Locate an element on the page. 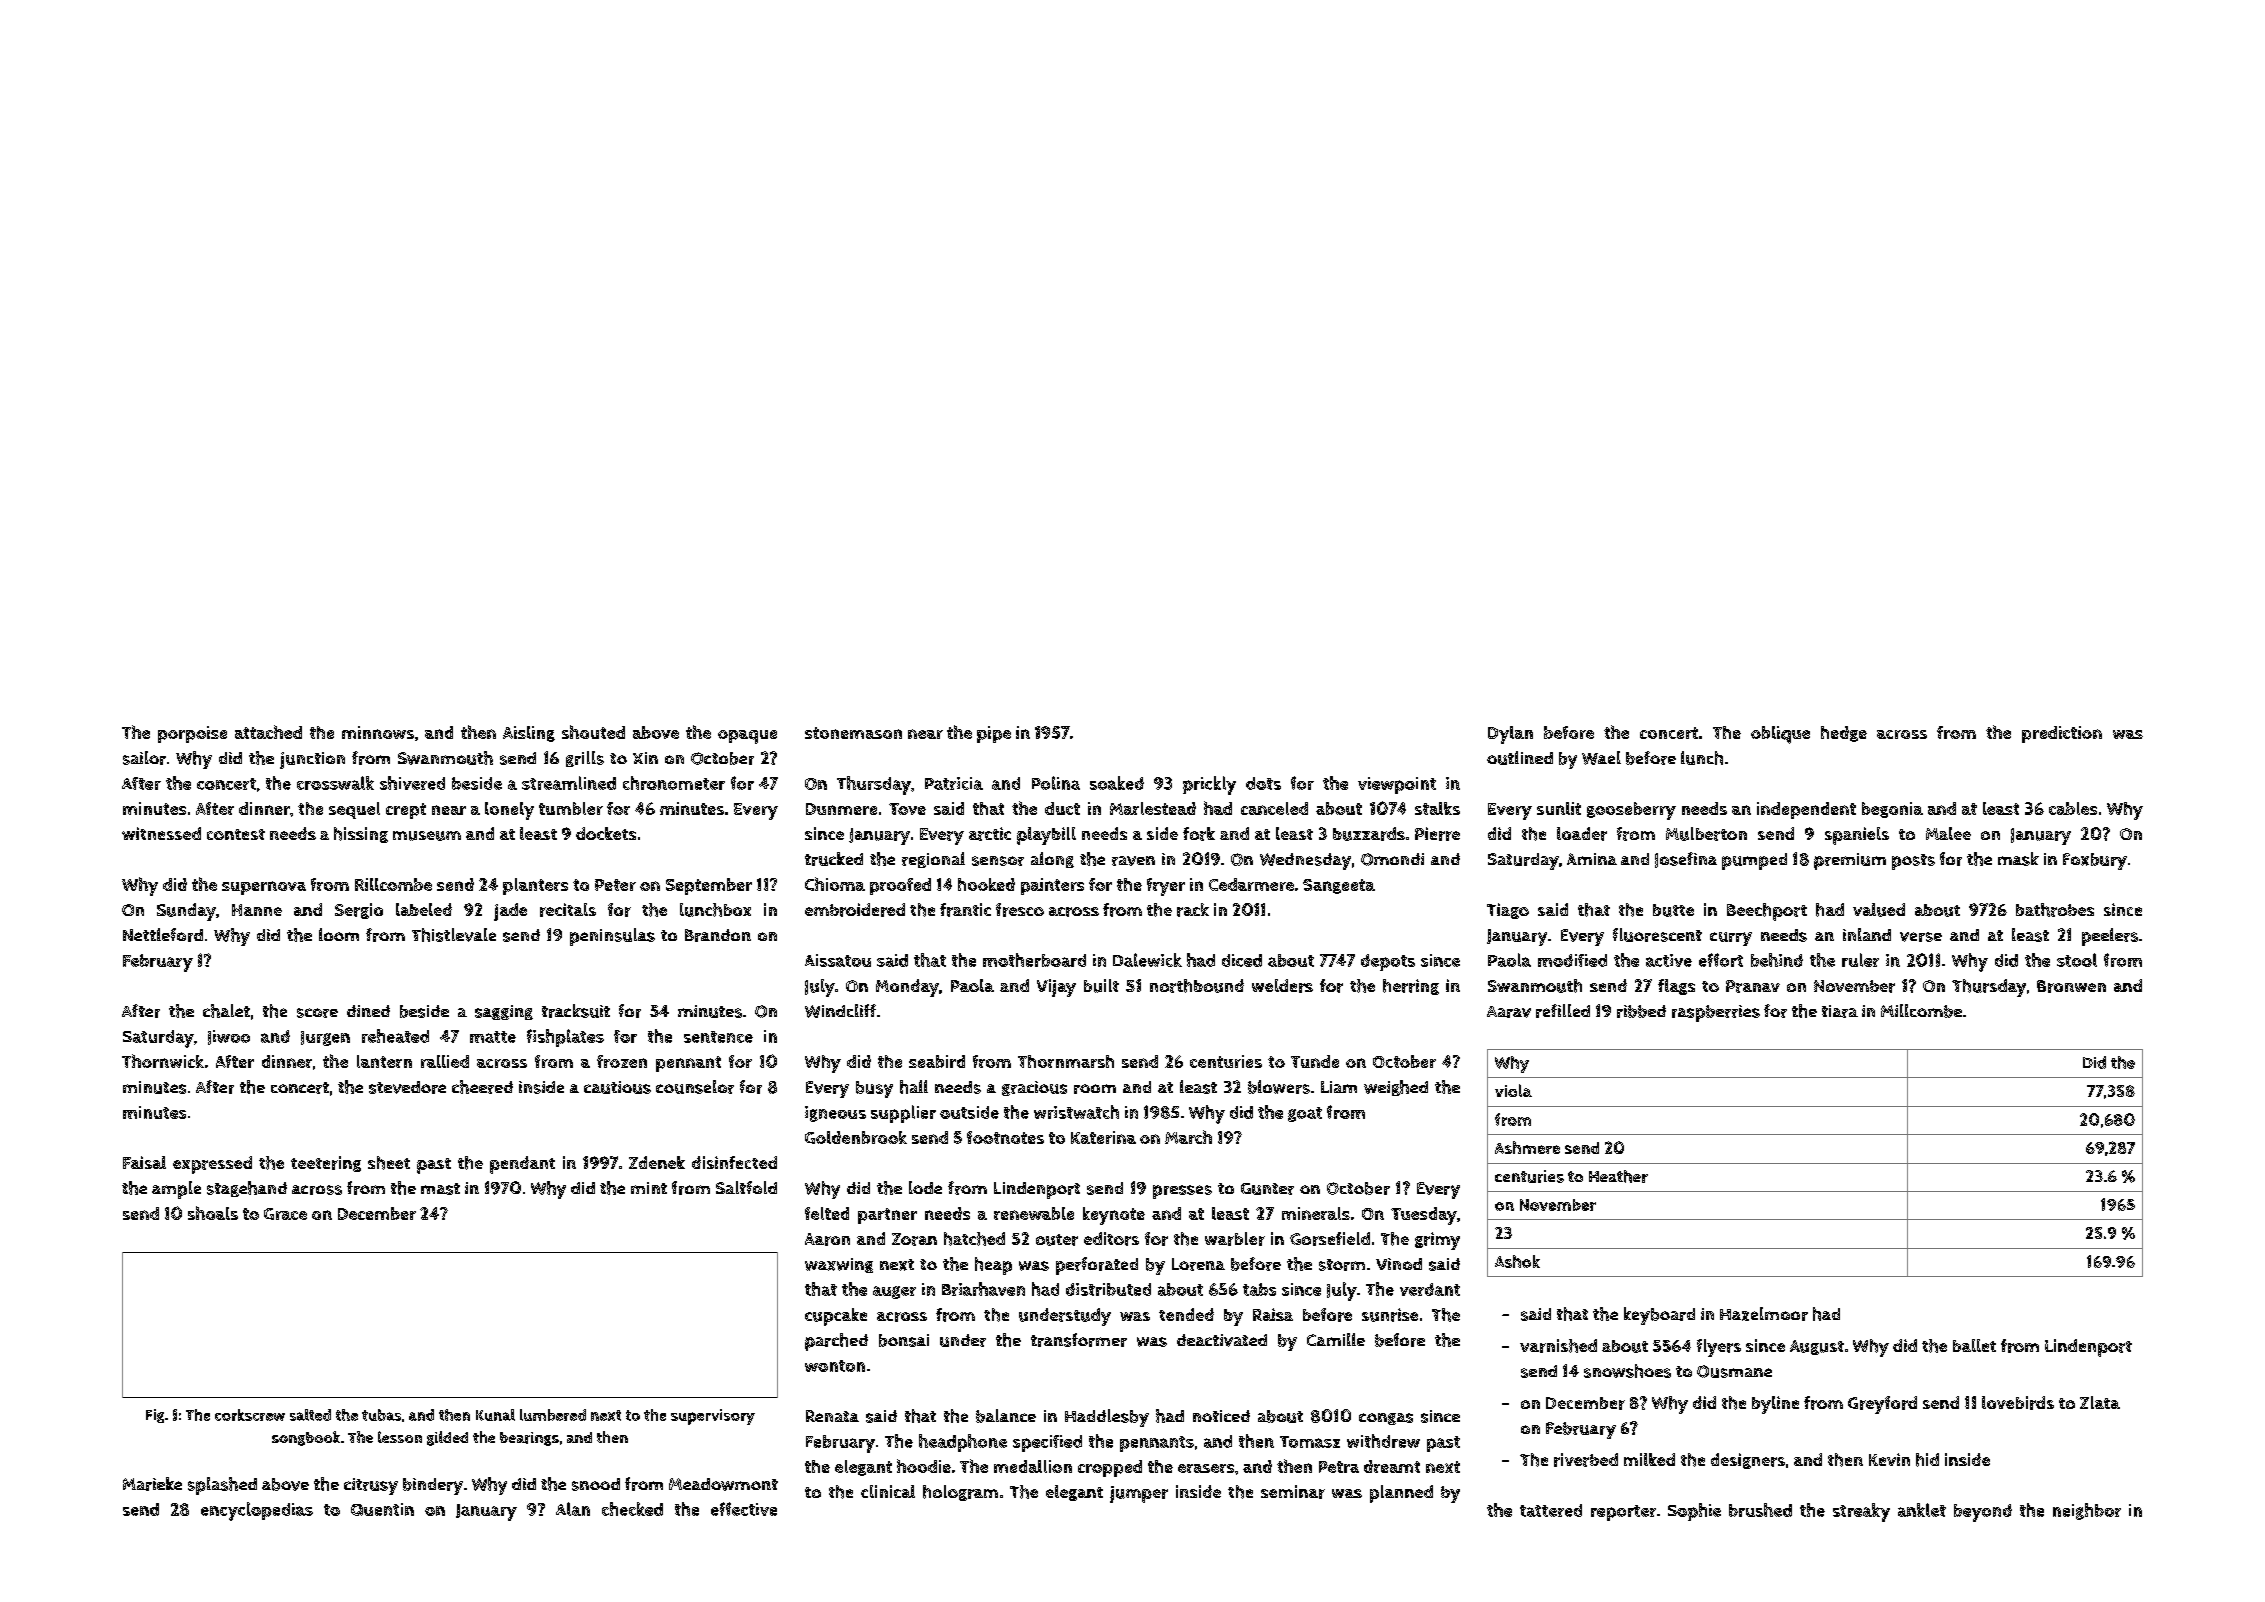 This page has height=1602, width=2265. buzzards is located at coordinates (1369, 834).
